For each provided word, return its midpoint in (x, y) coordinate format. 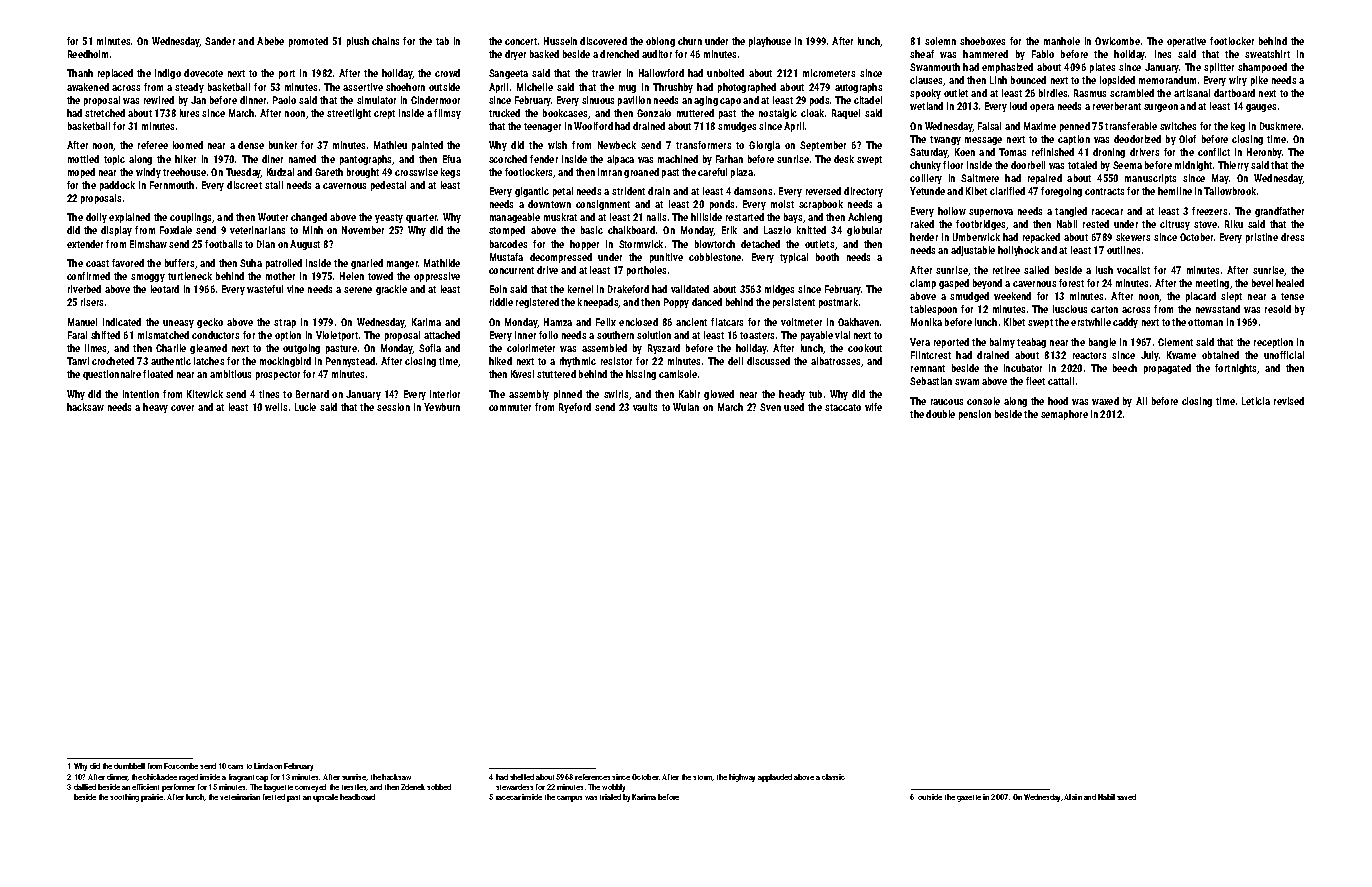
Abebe (270, 41)
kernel (580, 289)
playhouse (770, 42)
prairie (152, 798)
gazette (969, 798)
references (592, 777)
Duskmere (1280, 126)
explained (129, 218)
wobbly (613, 788)
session (393, 407)
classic (833, 777)
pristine (1262, 238)
